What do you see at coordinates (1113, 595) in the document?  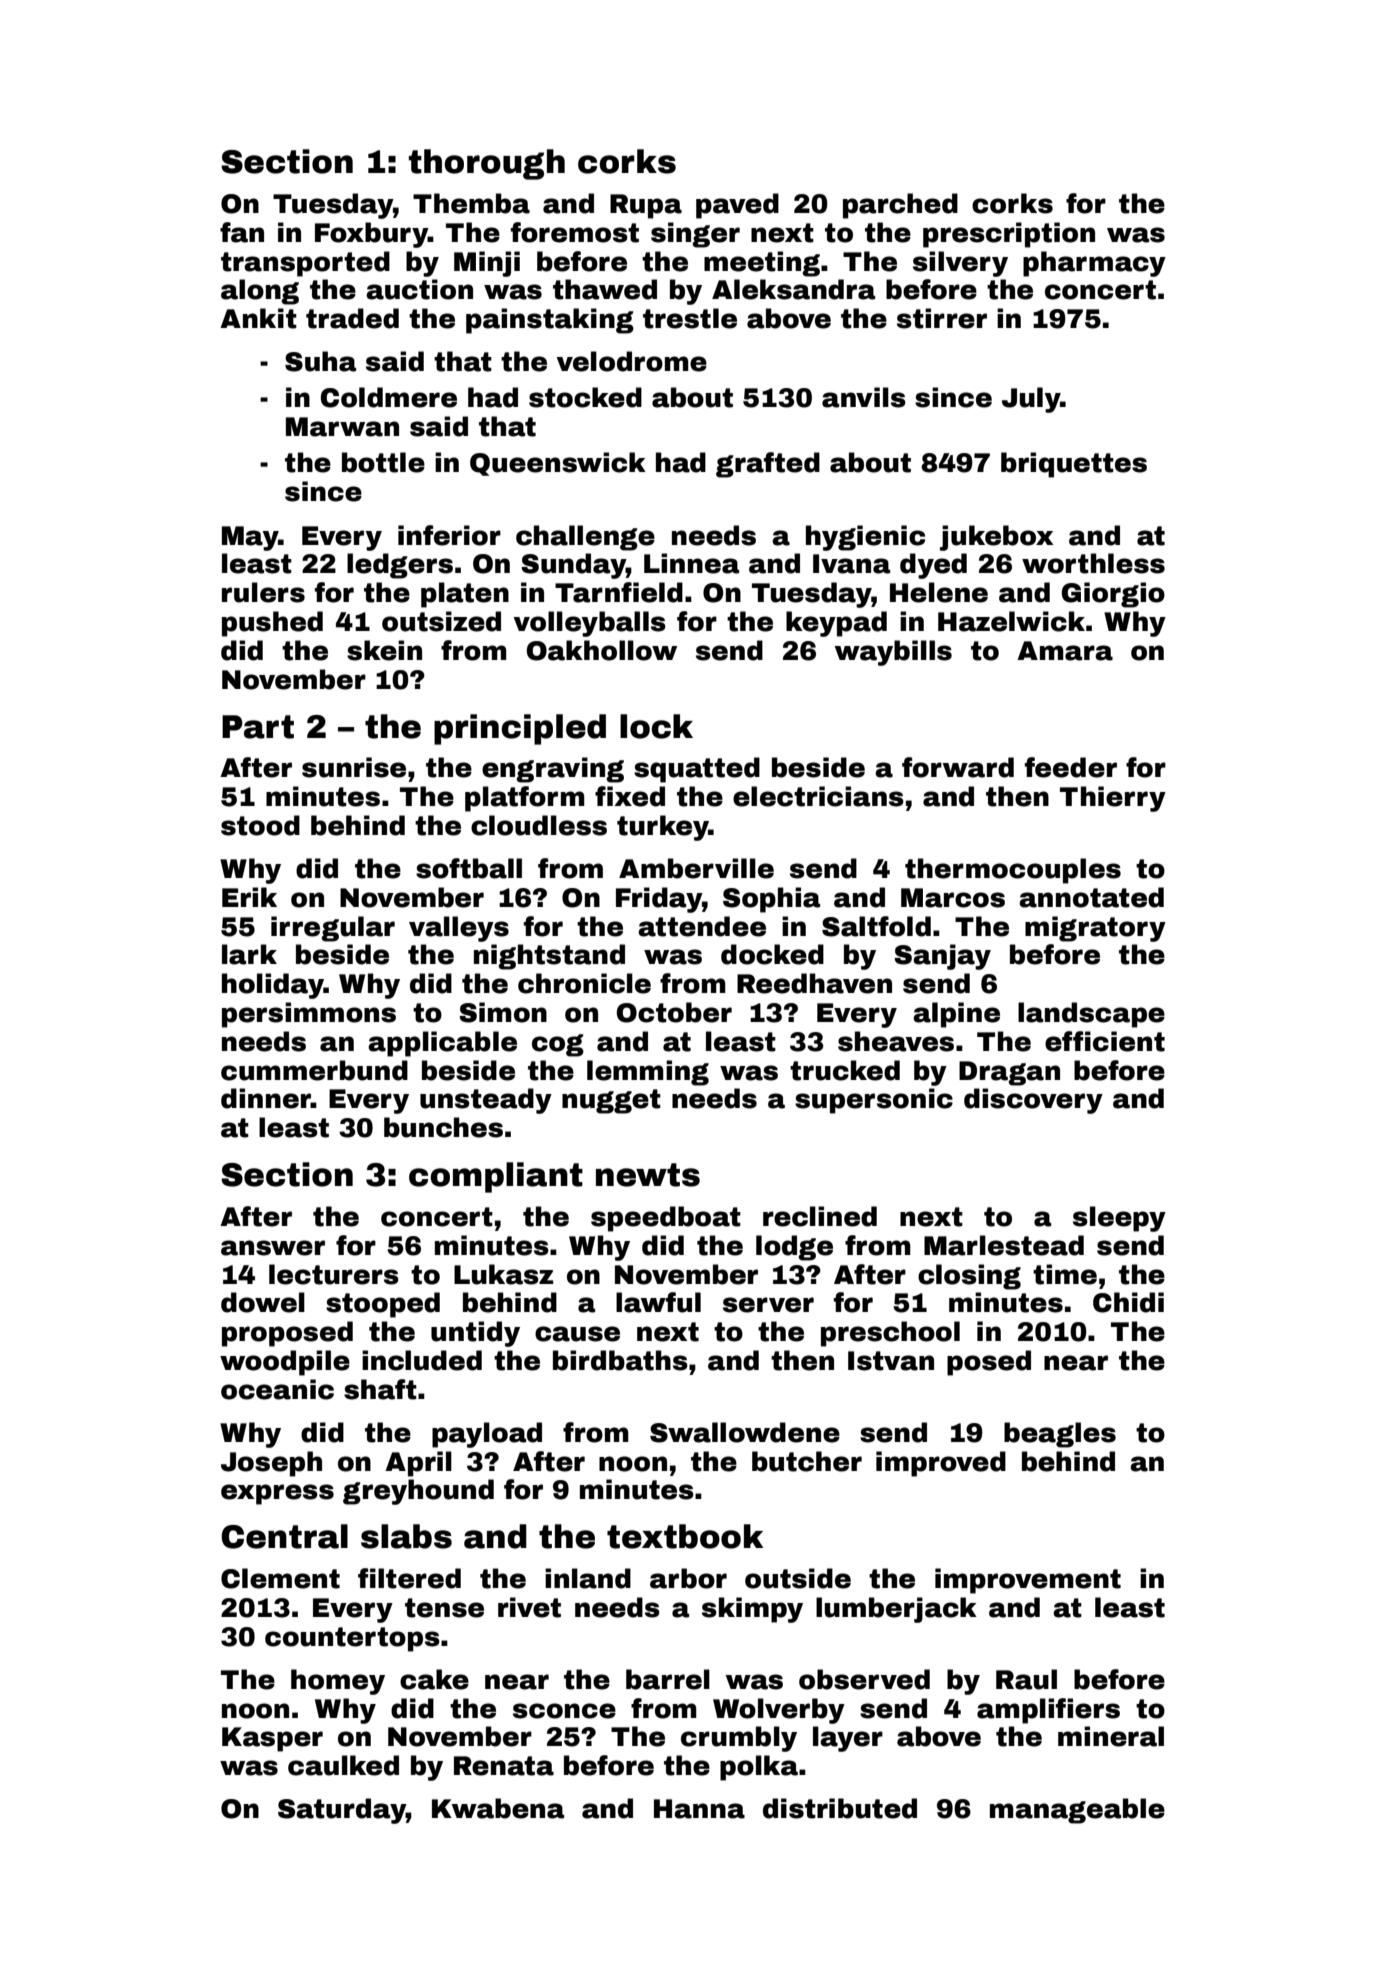 I see `Giorgio` at bounding box center [1113, 595].
